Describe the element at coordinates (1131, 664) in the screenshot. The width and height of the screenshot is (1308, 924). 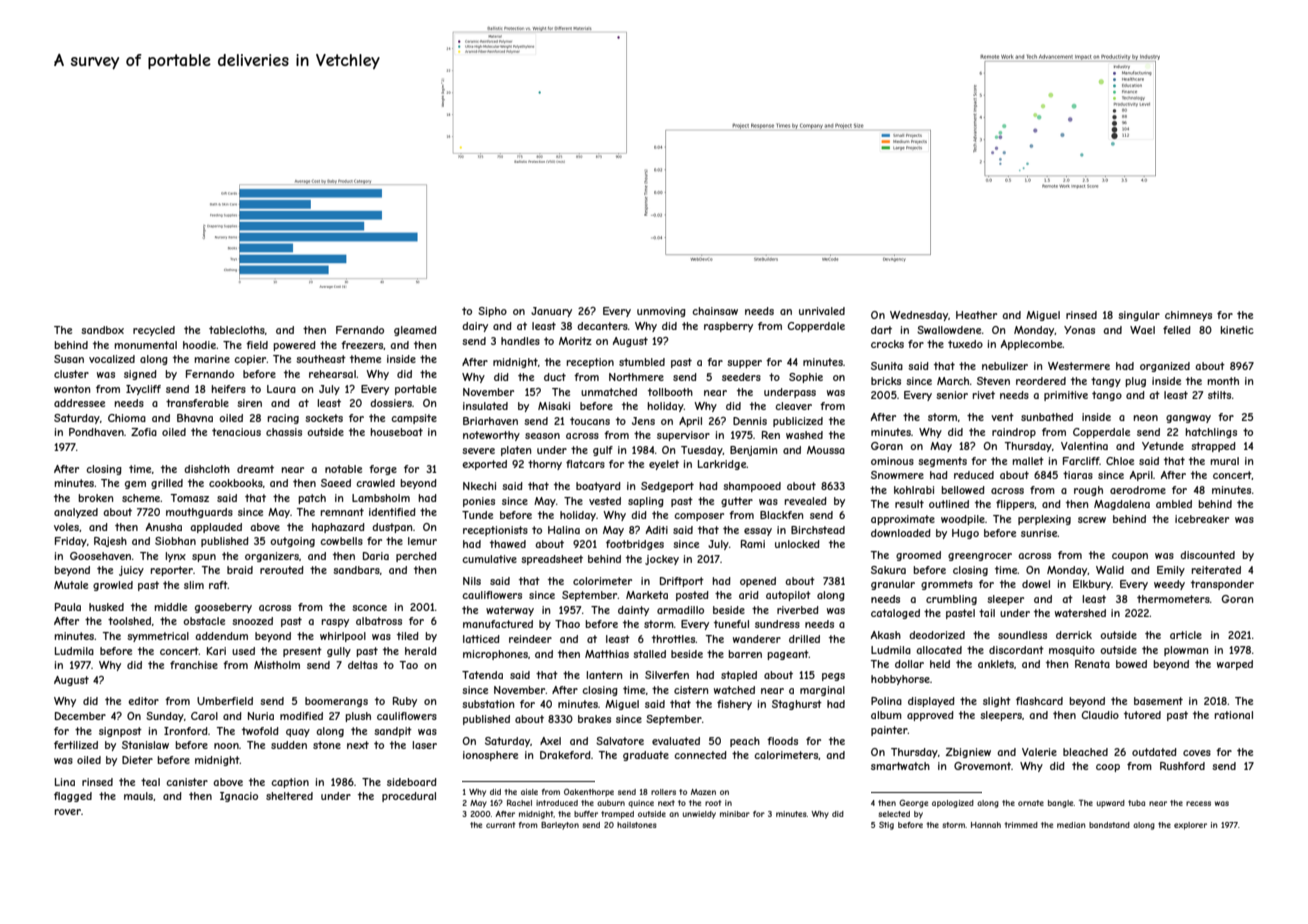
I see `bowed` at that location.
